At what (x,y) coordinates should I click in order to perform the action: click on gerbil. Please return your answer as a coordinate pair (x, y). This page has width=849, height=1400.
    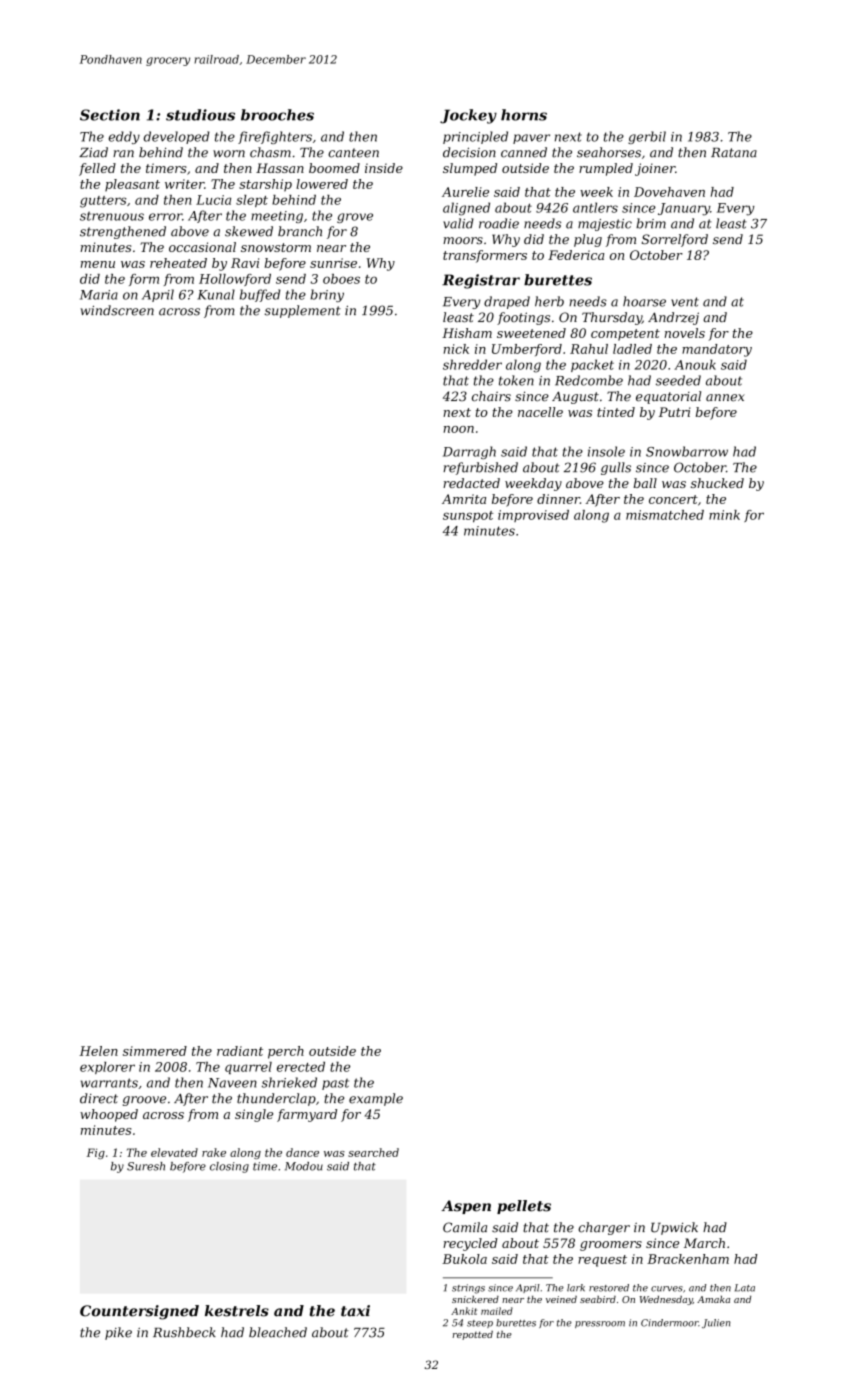
    Looking at the image, I should click on (647, 137).
